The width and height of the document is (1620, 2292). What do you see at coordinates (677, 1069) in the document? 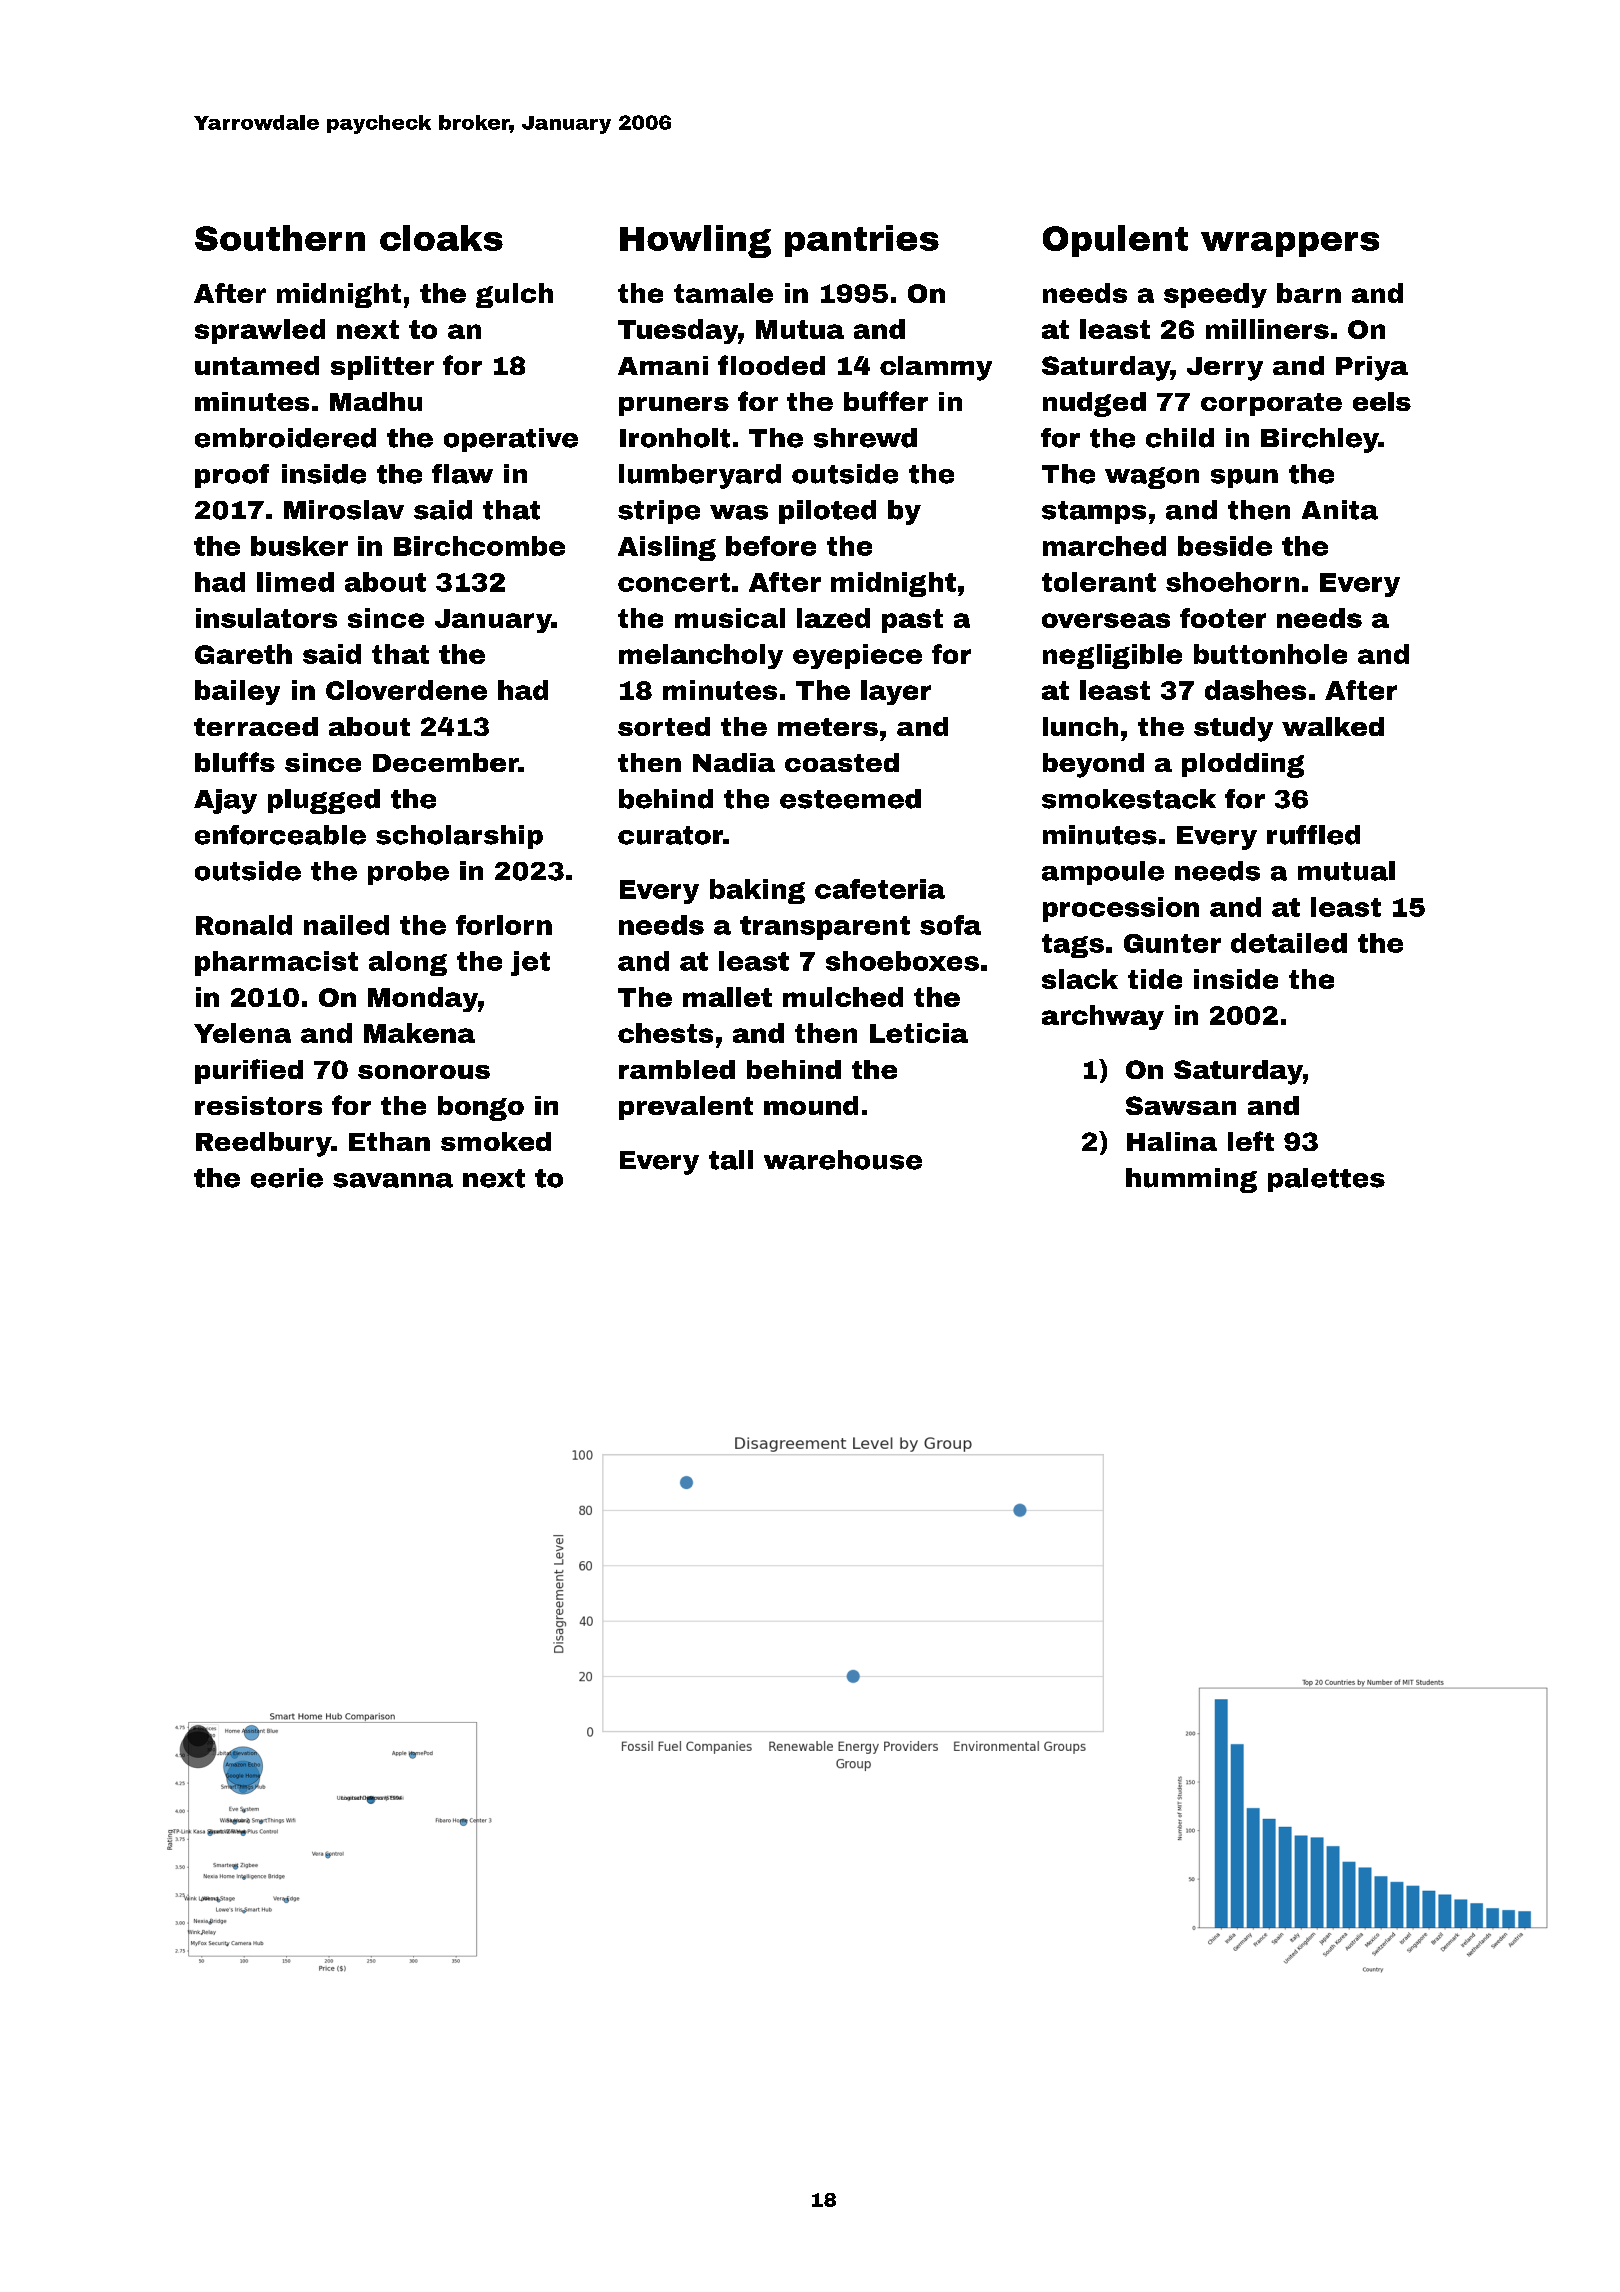
I see `rambled` at bounding box center [677, 1069].
